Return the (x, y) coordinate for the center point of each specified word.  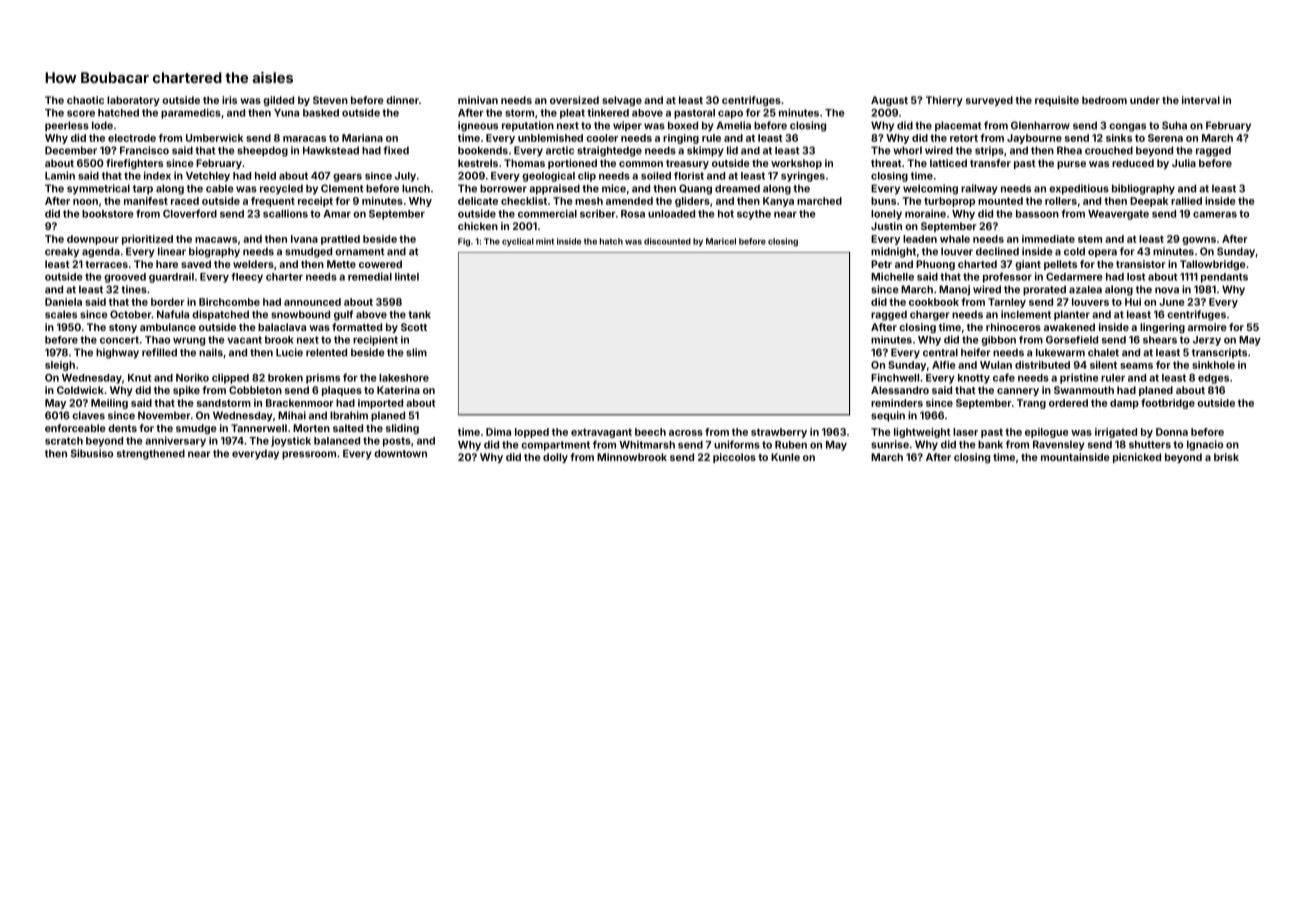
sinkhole (1213, 365)
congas (1127, 127)
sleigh (60, 366)
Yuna (286, 113)
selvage (622, 101)
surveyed (989, 101)
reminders (897, 403)
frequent (273, 202)
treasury (687, 164)
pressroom (309, 455)
